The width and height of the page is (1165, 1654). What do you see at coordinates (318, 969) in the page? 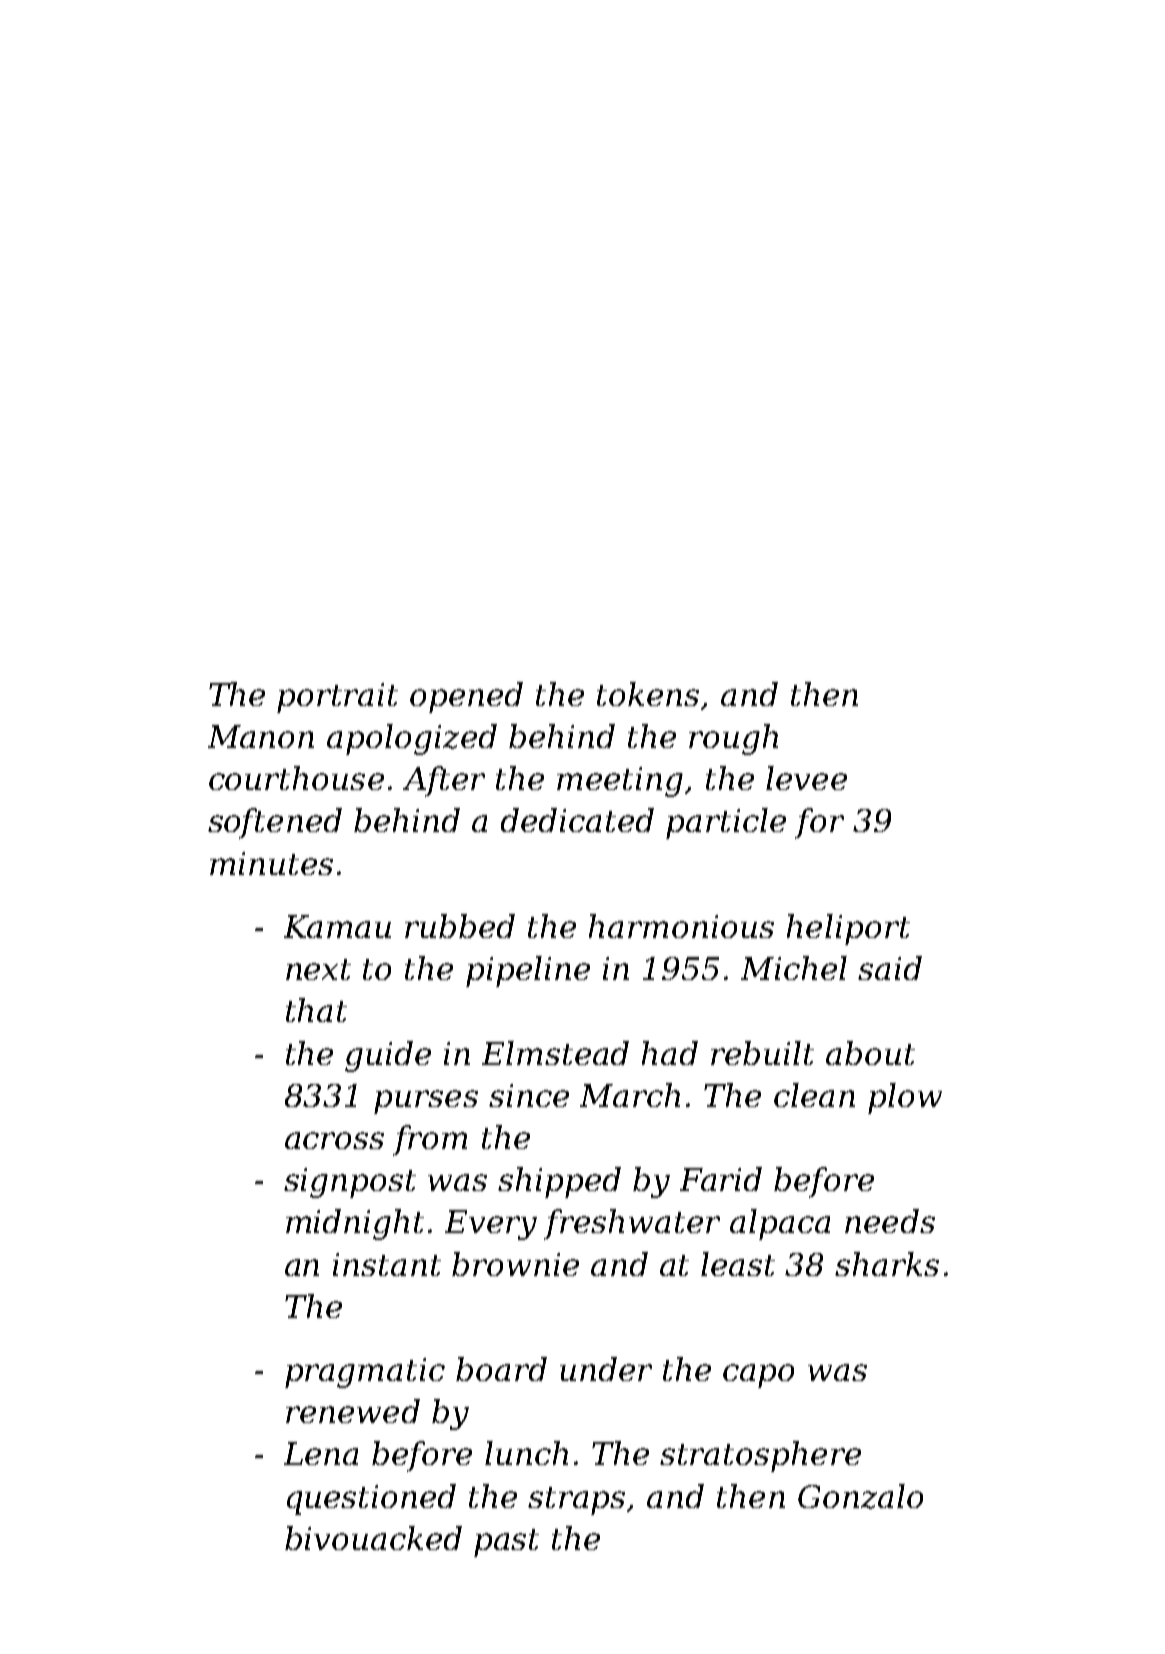
I see `next` at bounding box center [318, 969].
